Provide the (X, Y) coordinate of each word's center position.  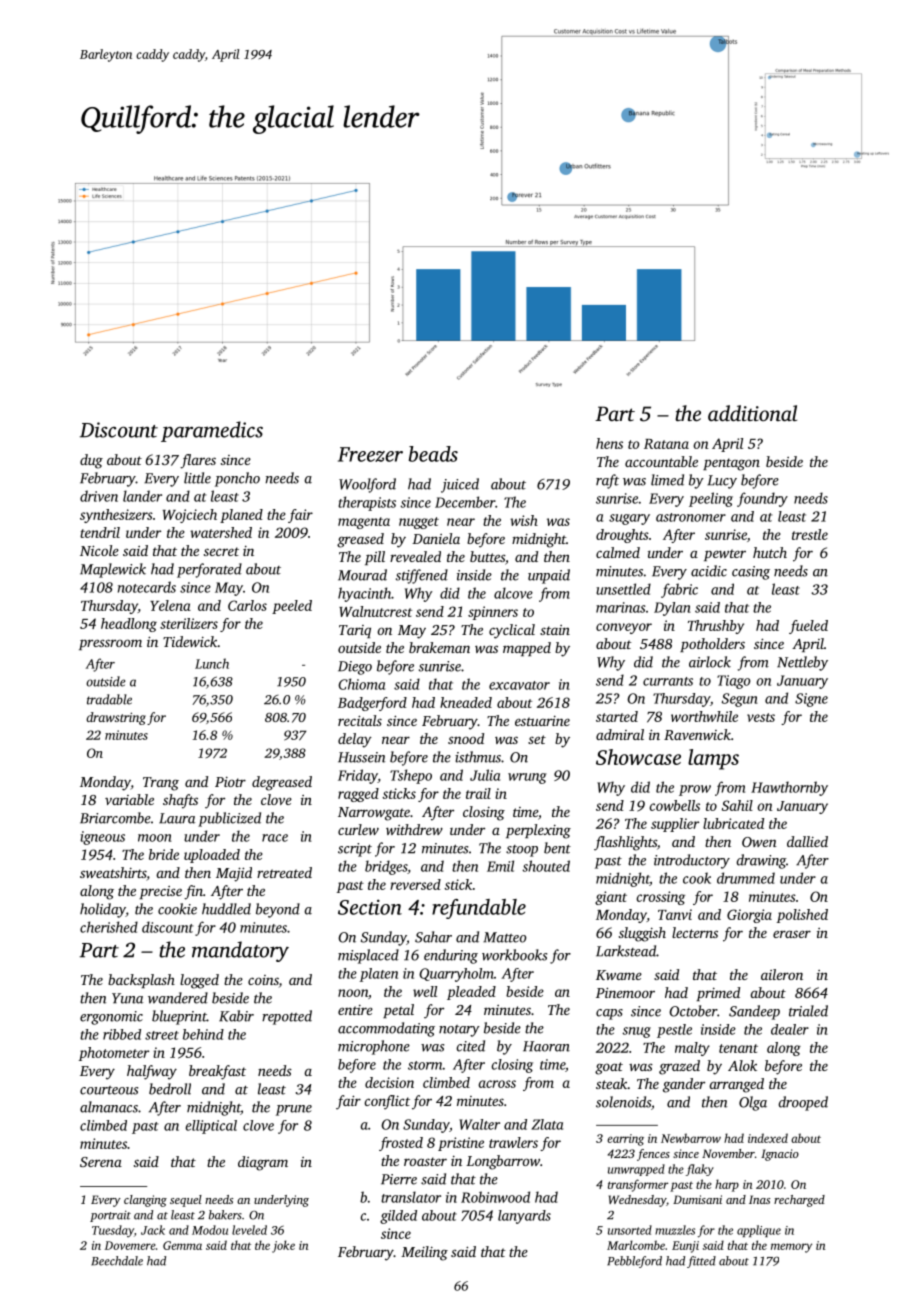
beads (433, 454)
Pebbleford (634, 1262)
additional (752, 413)
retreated (284, 872)
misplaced (368, 956)
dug (91, 461)
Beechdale (117, 1261)
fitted (701, 1262)
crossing (661, 898)
